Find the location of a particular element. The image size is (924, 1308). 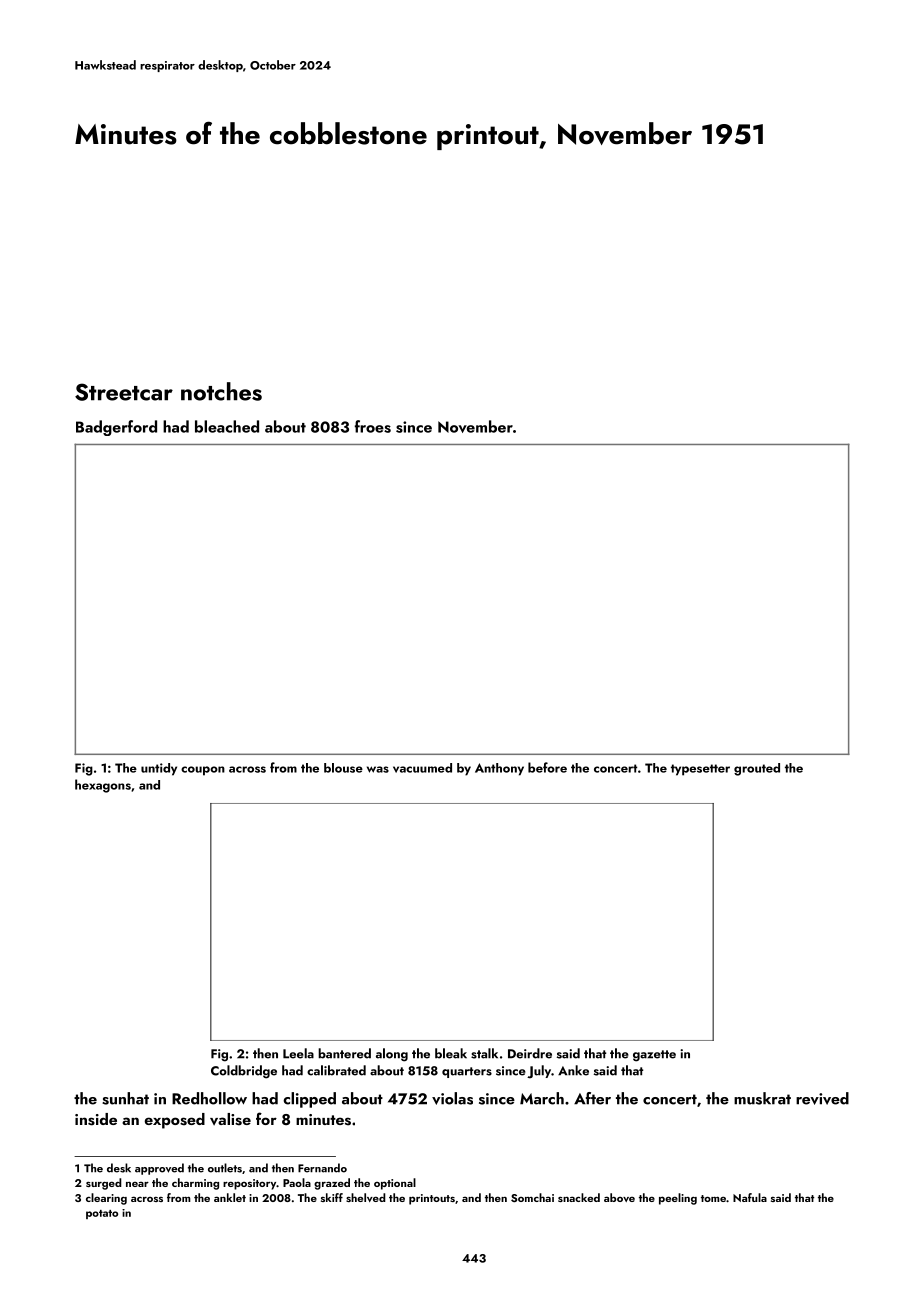

bleached is located at coordinates (227, 426).
